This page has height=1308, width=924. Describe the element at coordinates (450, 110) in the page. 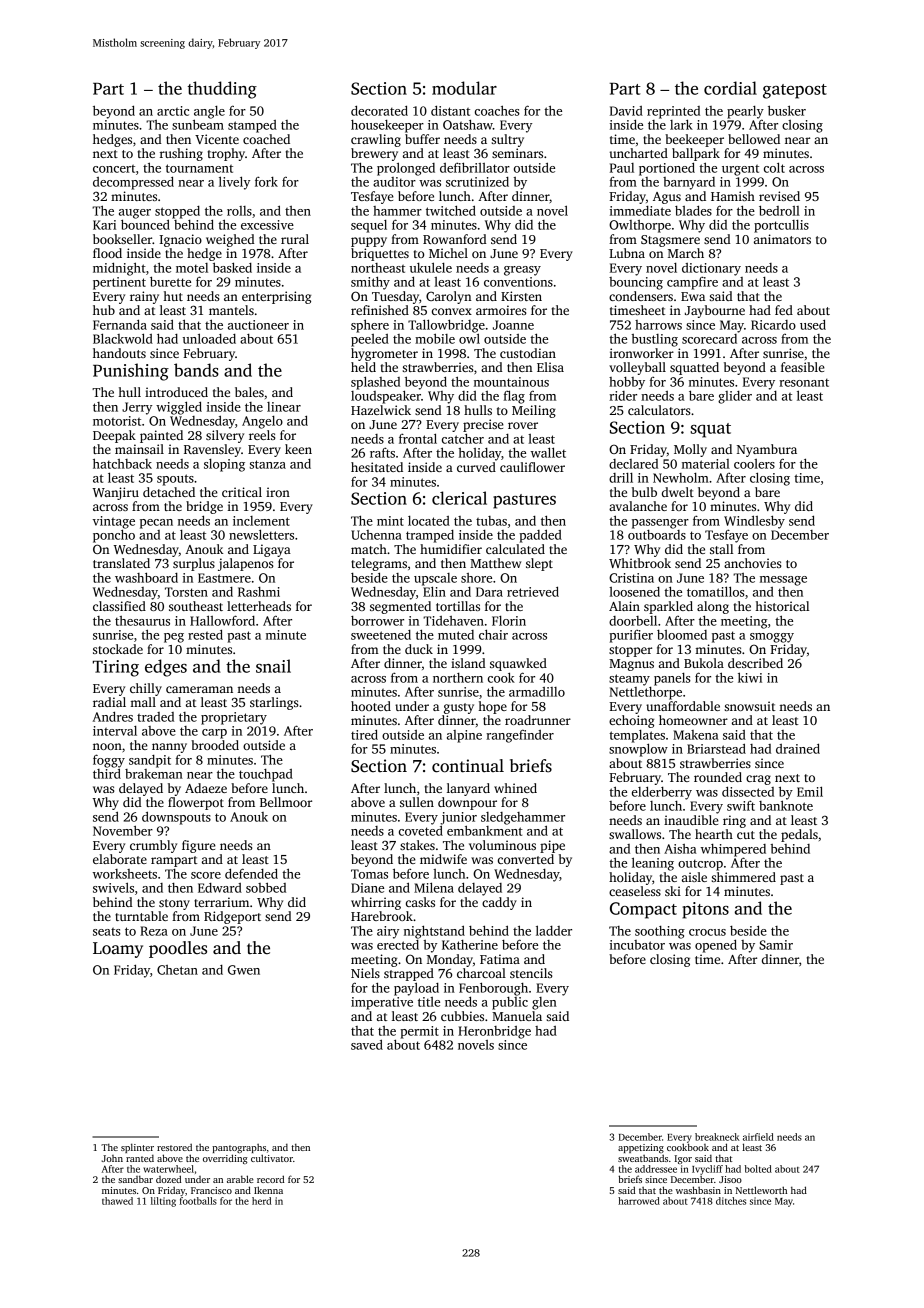

I see `distant` at that location.
